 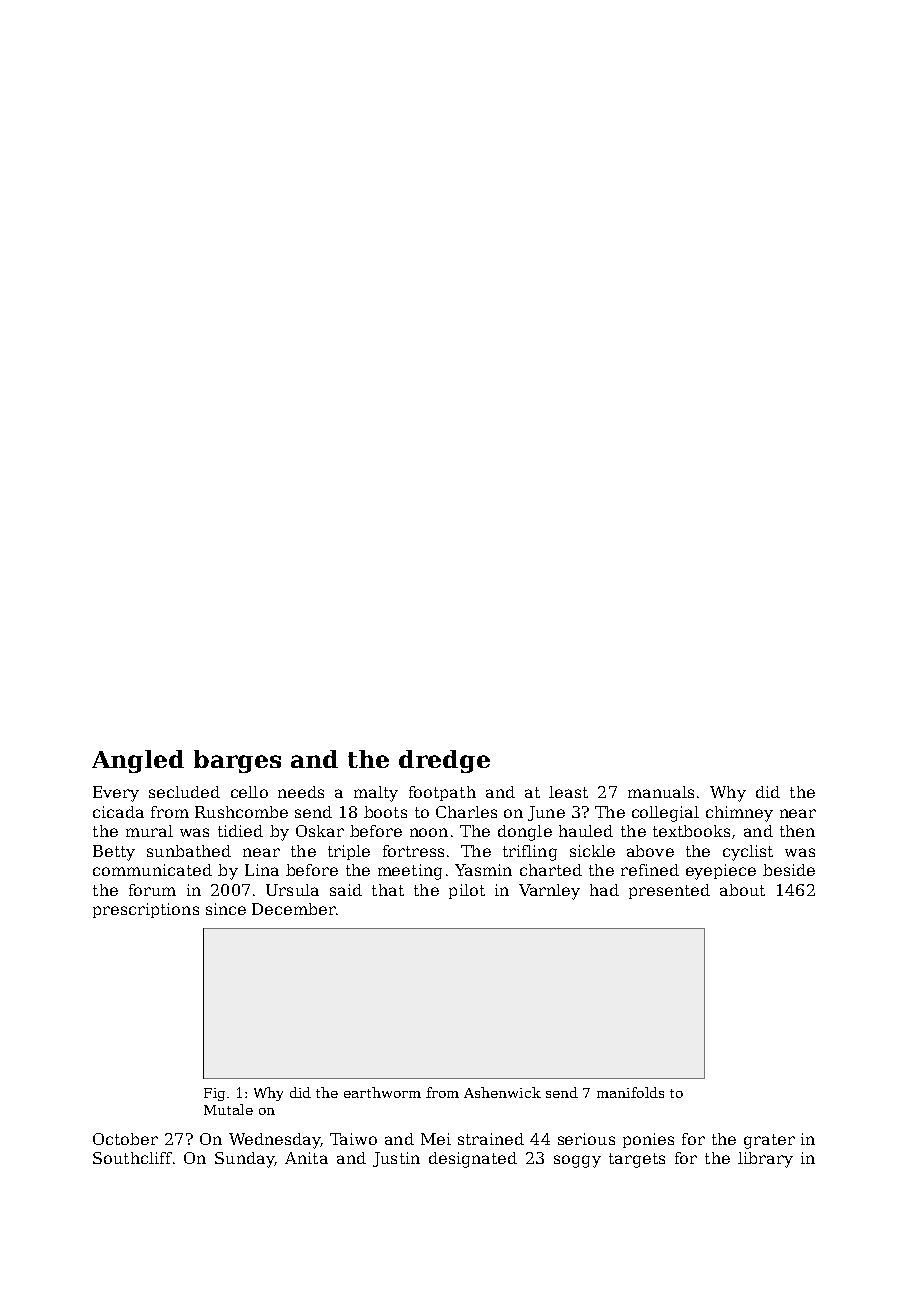 I want to click on Oskar, so click(x=320, y=831).
